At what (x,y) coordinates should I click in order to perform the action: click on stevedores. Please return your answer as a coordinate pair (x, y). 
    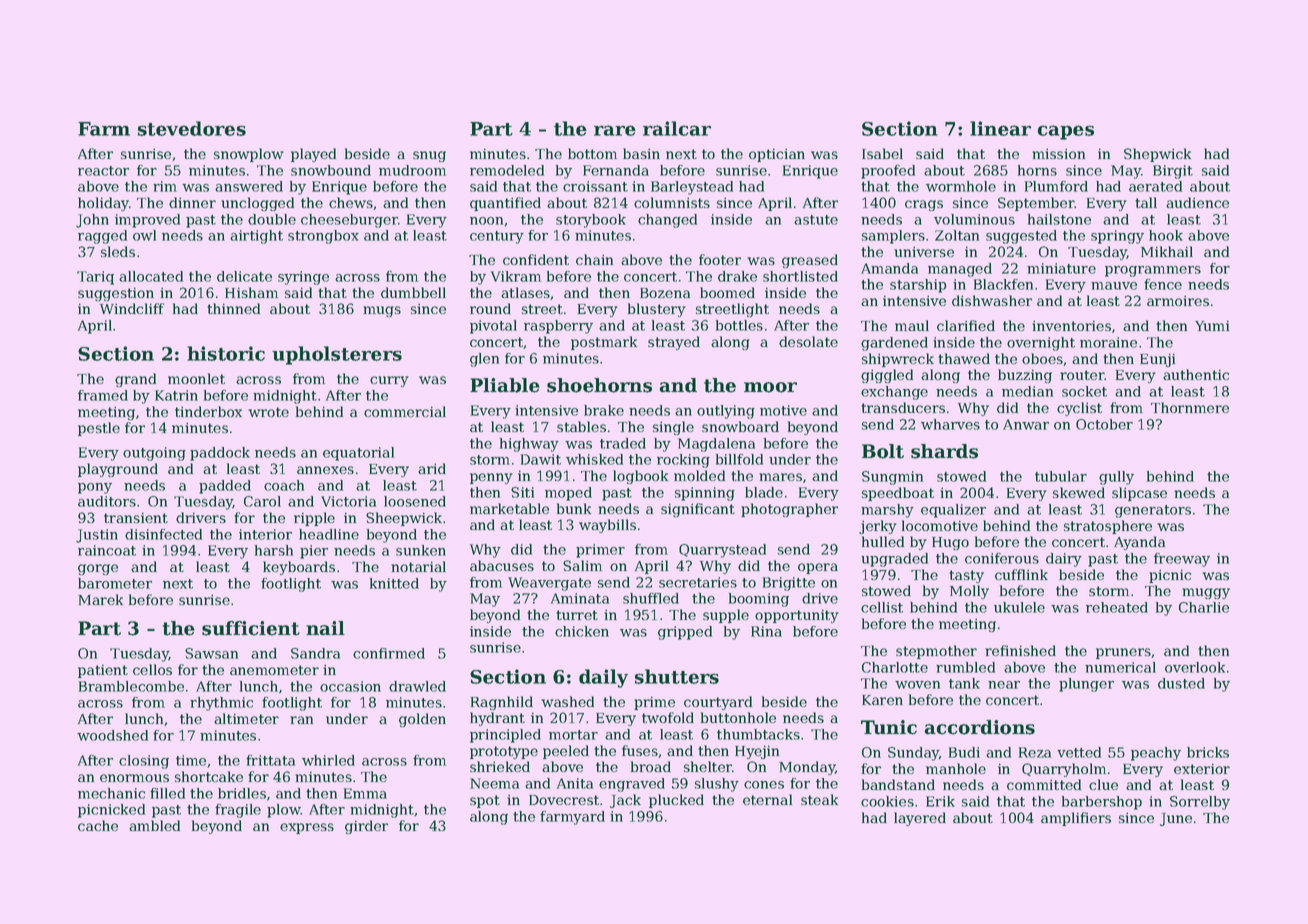
    Looking at the image, I should click on (192, 128).
